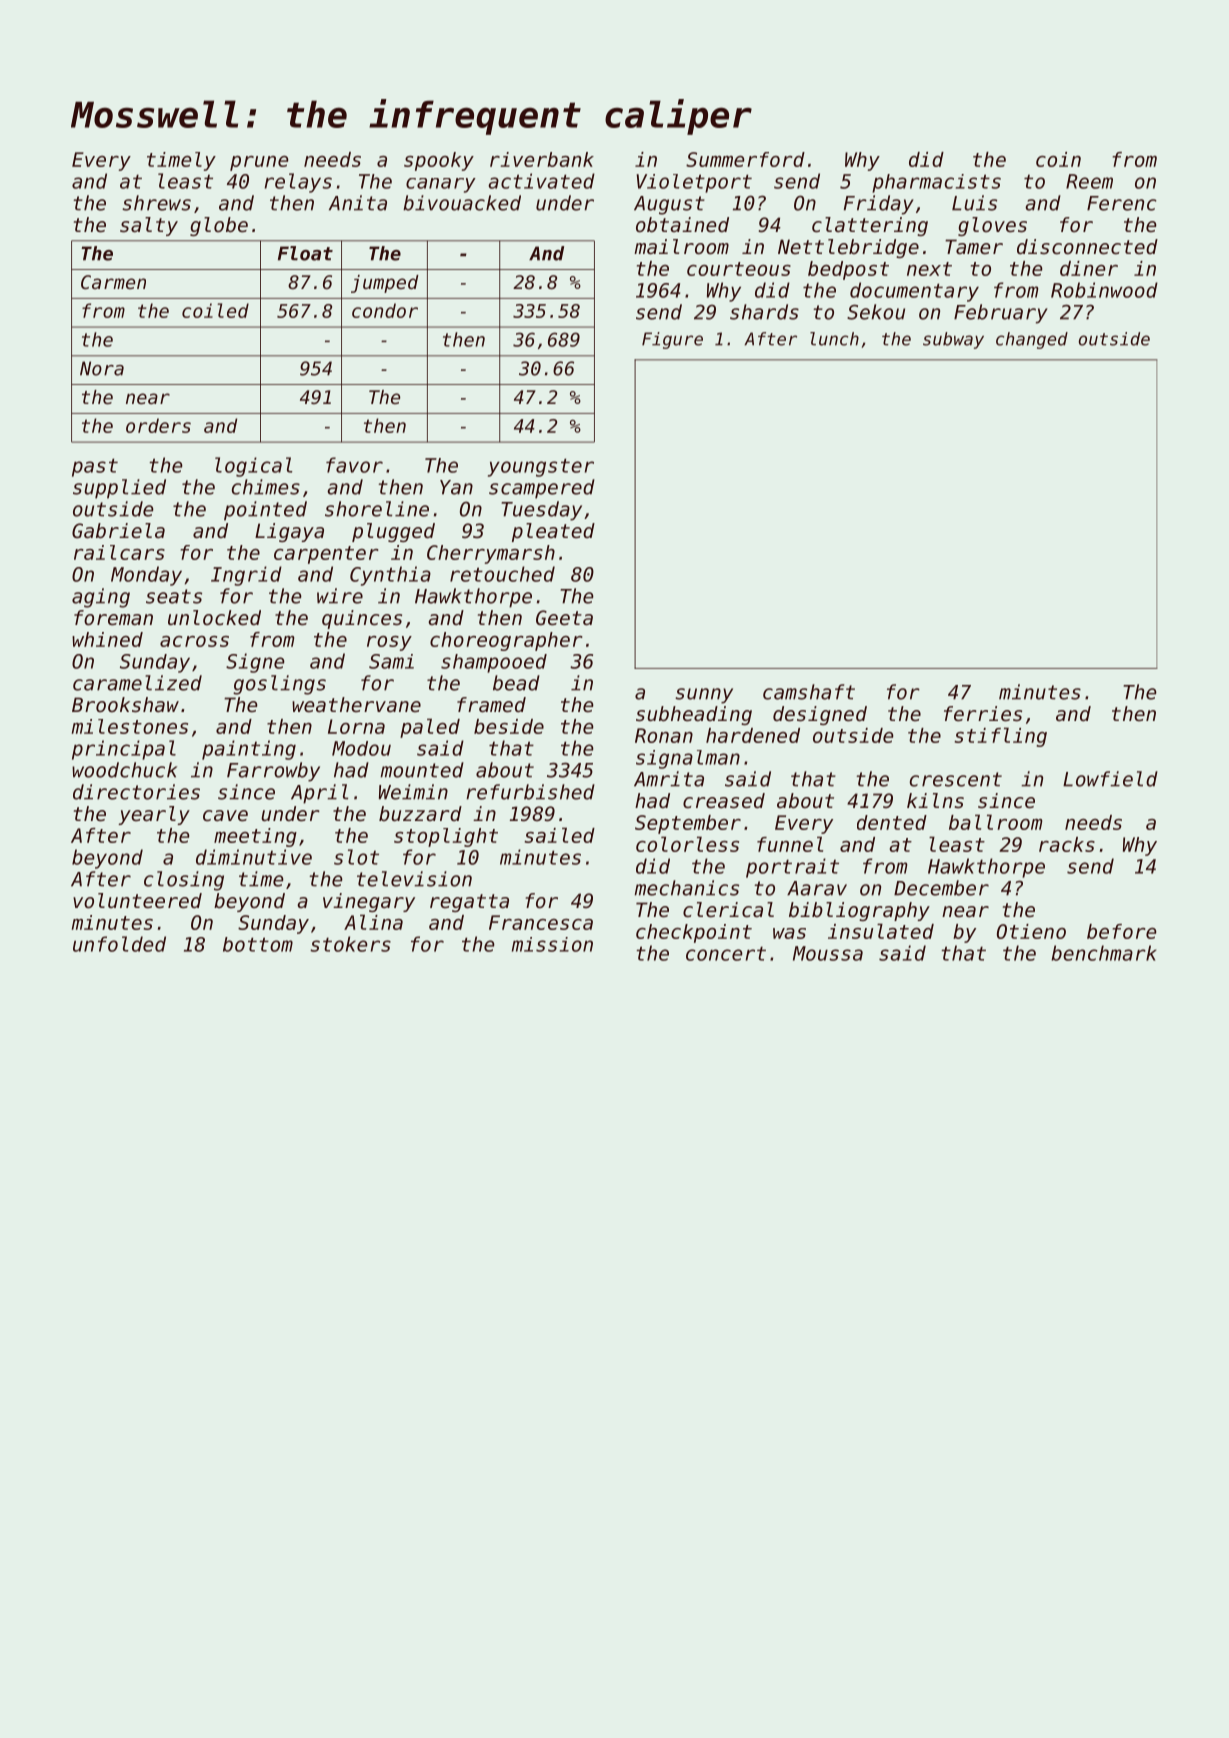 This document has width=1229, height=1738. What do you see at coordinates (541, 511) in the document?
I see `Tuesday` at bounding box center [541, 511].
